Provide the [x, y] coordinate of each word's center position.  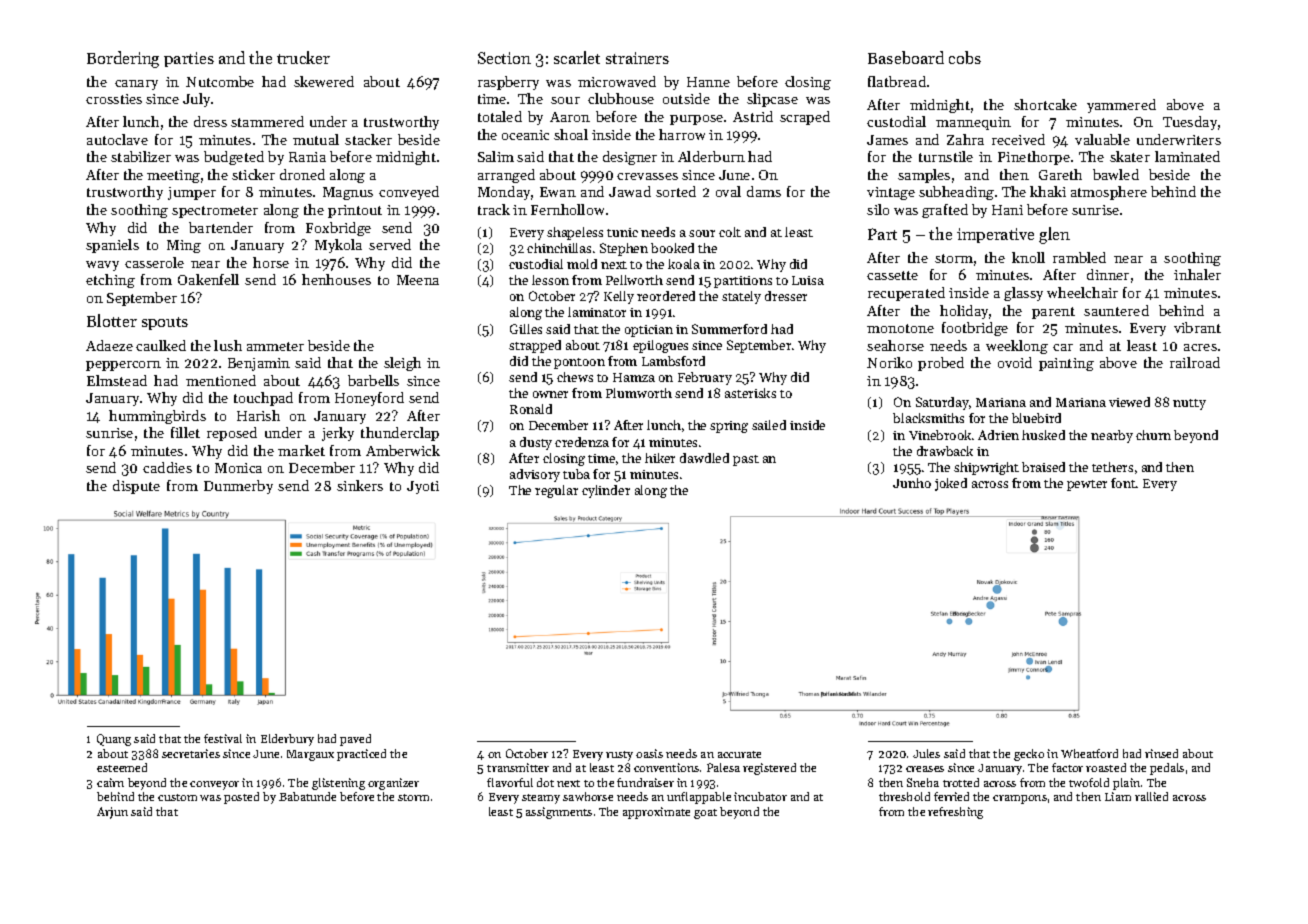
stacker [368, 139]
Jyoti [423, 487]
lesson [550, 280]
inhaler [1197, 274]
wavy [102, 266]
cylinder [606, 491]
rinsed [1161, 753]
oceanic [525, 135]
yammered [1121, 106]
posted [241, 798]
